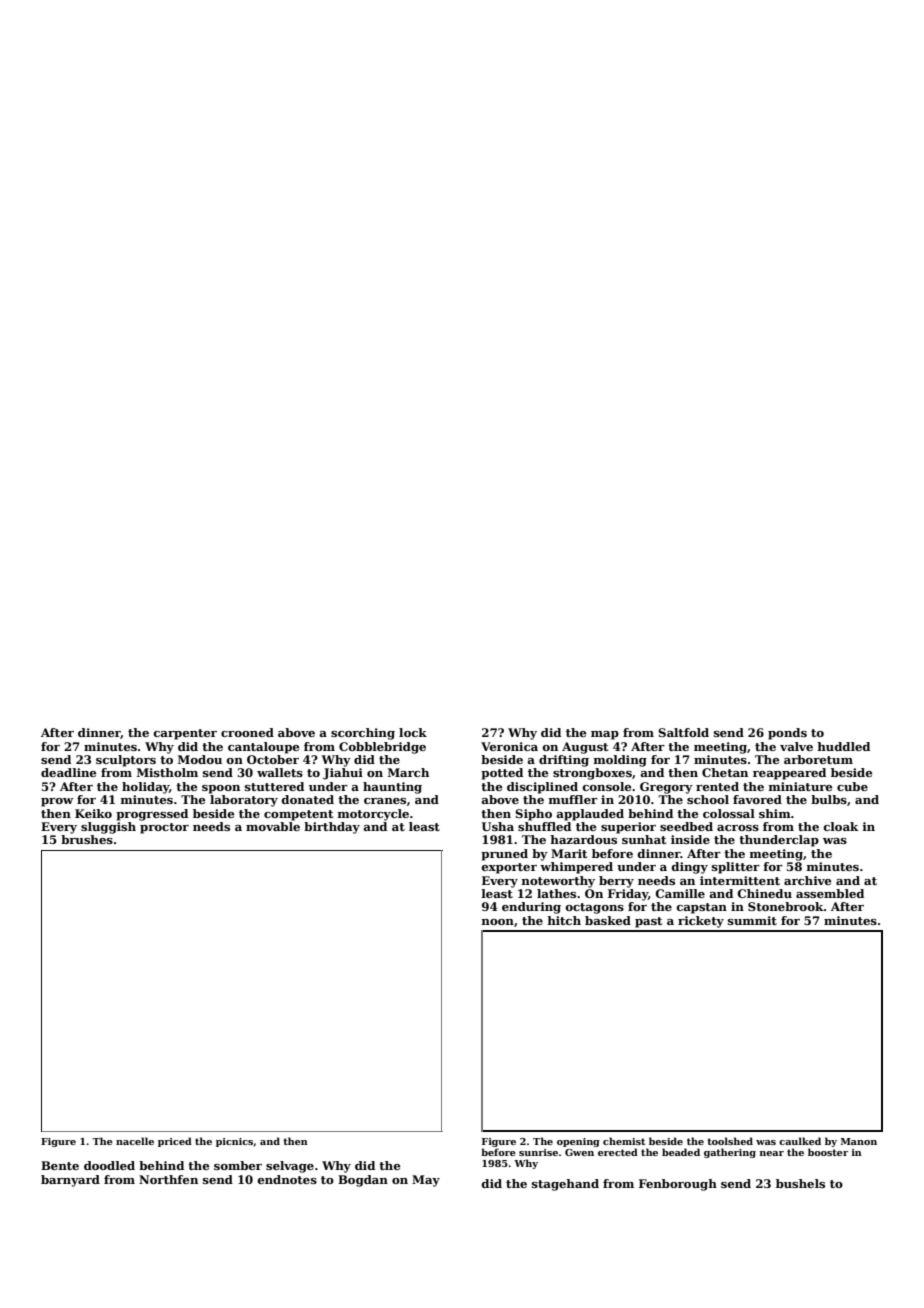 The image size is (924, 1308). I want to click on ponds, so click(787, 734).
